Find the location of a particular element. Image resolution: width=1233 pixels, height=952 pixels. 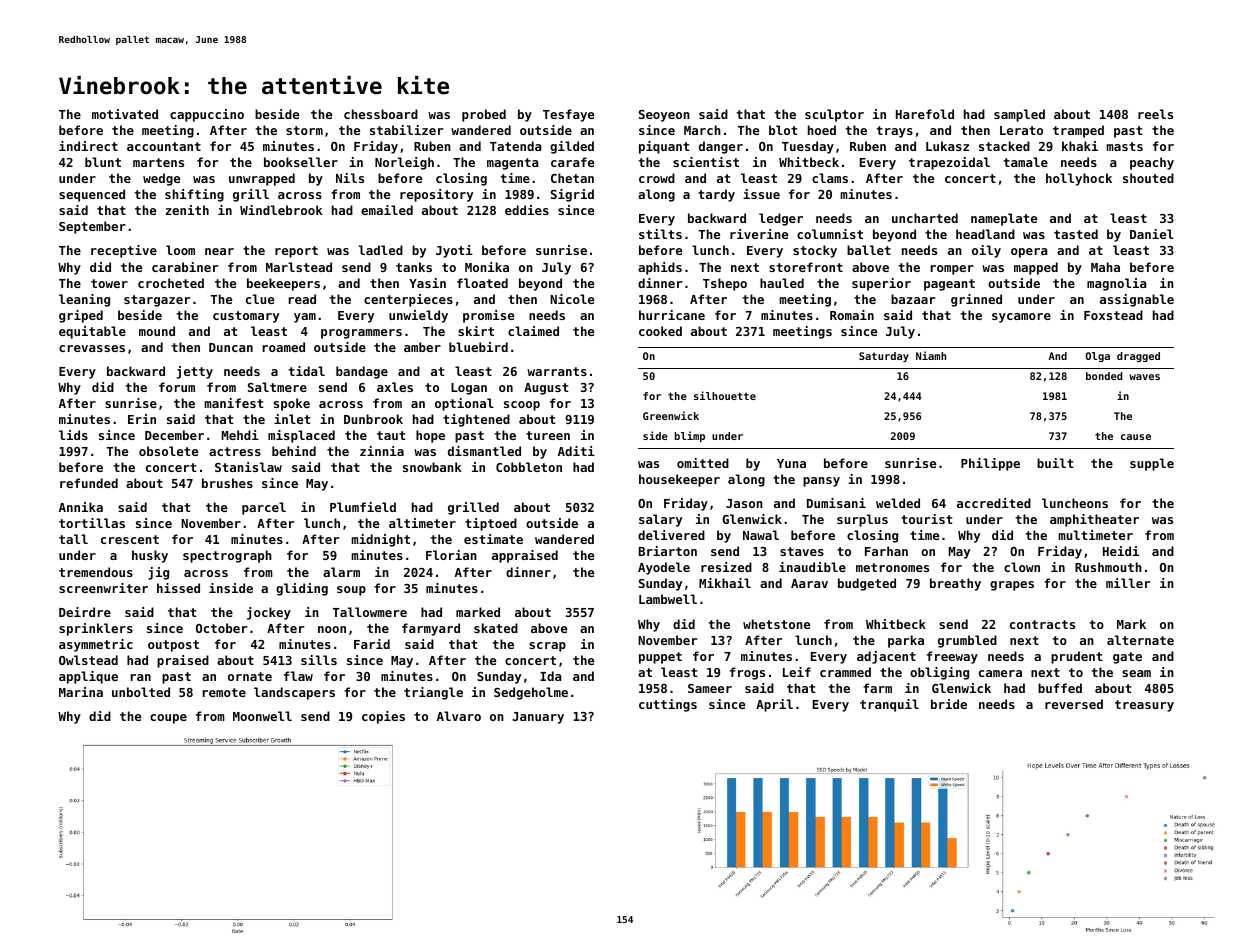

Monika is located at coordinates (487, 267).
